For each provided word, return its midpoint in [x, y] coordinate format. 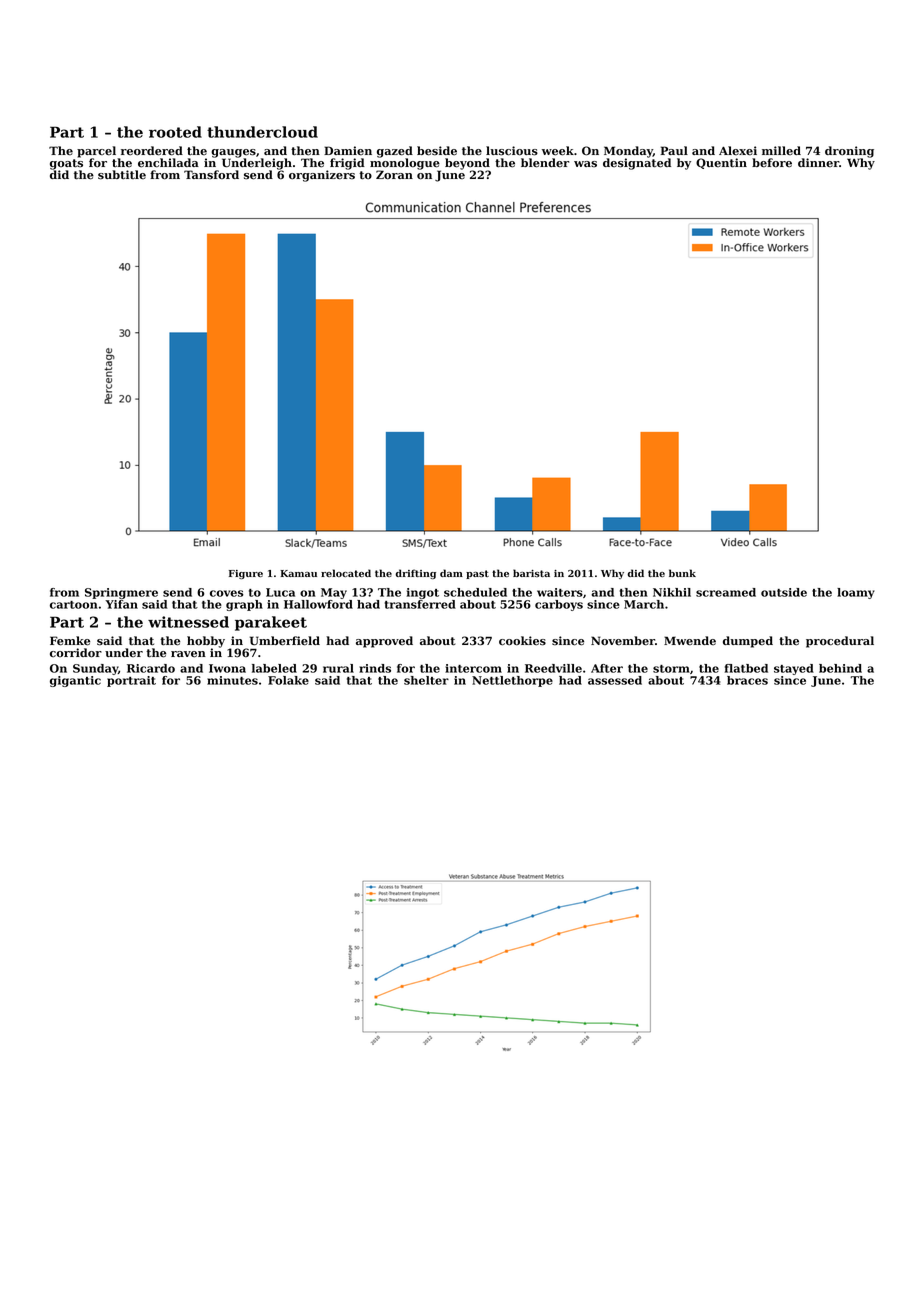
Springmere [121, 594]
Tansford [211, 175]
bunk [682, 573]
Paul [674, 150]
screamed [726, 592]
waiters [560, 592]
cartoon [74, 605]
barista [531, 573]
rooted [175, 132]
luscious [512, 151]
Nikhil [672, 592]
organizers [322, 176]
